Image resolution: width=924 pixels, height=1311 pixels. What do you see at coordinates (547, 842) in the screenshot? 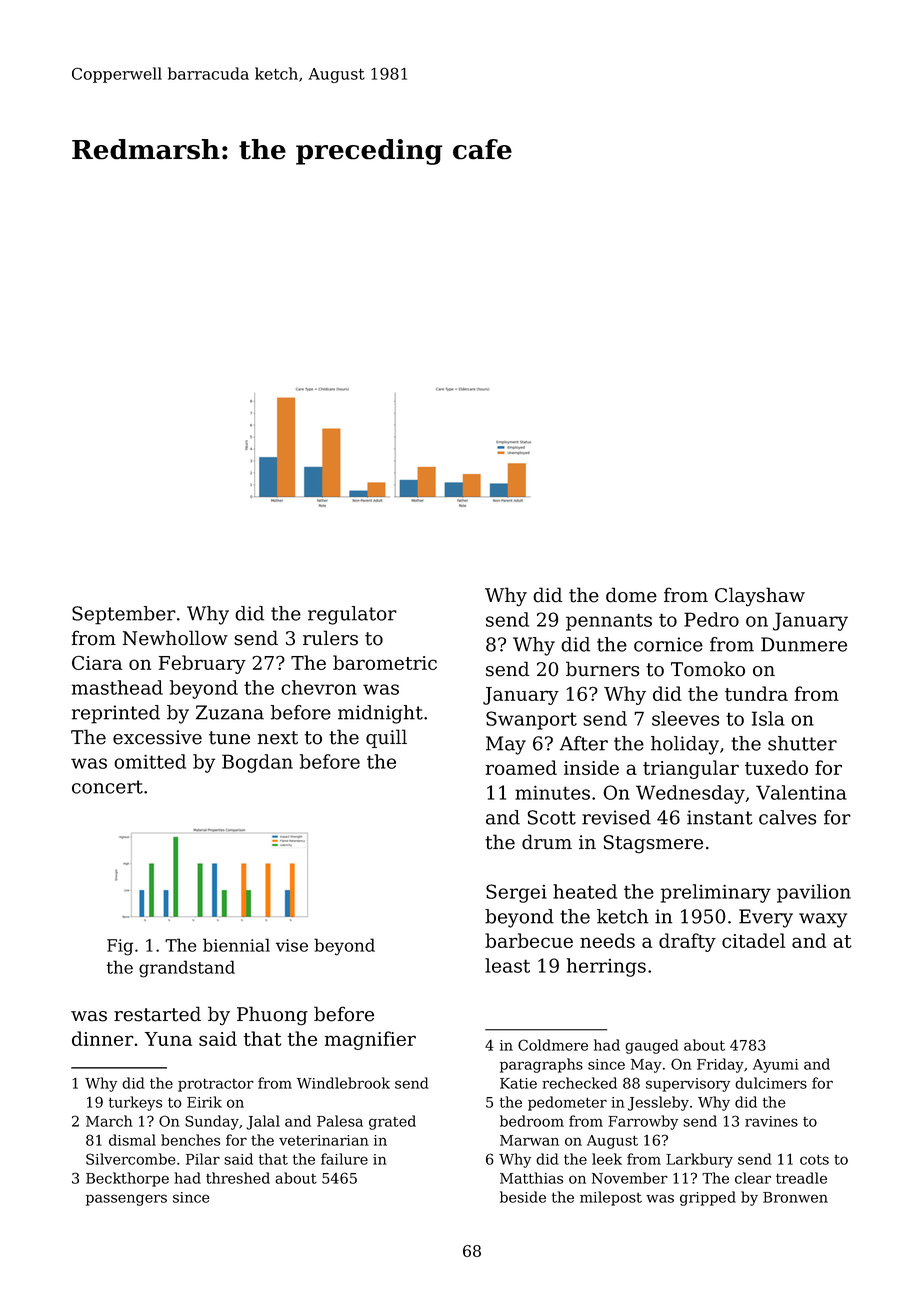
I see `drum` at bounding box center [547, 842].
